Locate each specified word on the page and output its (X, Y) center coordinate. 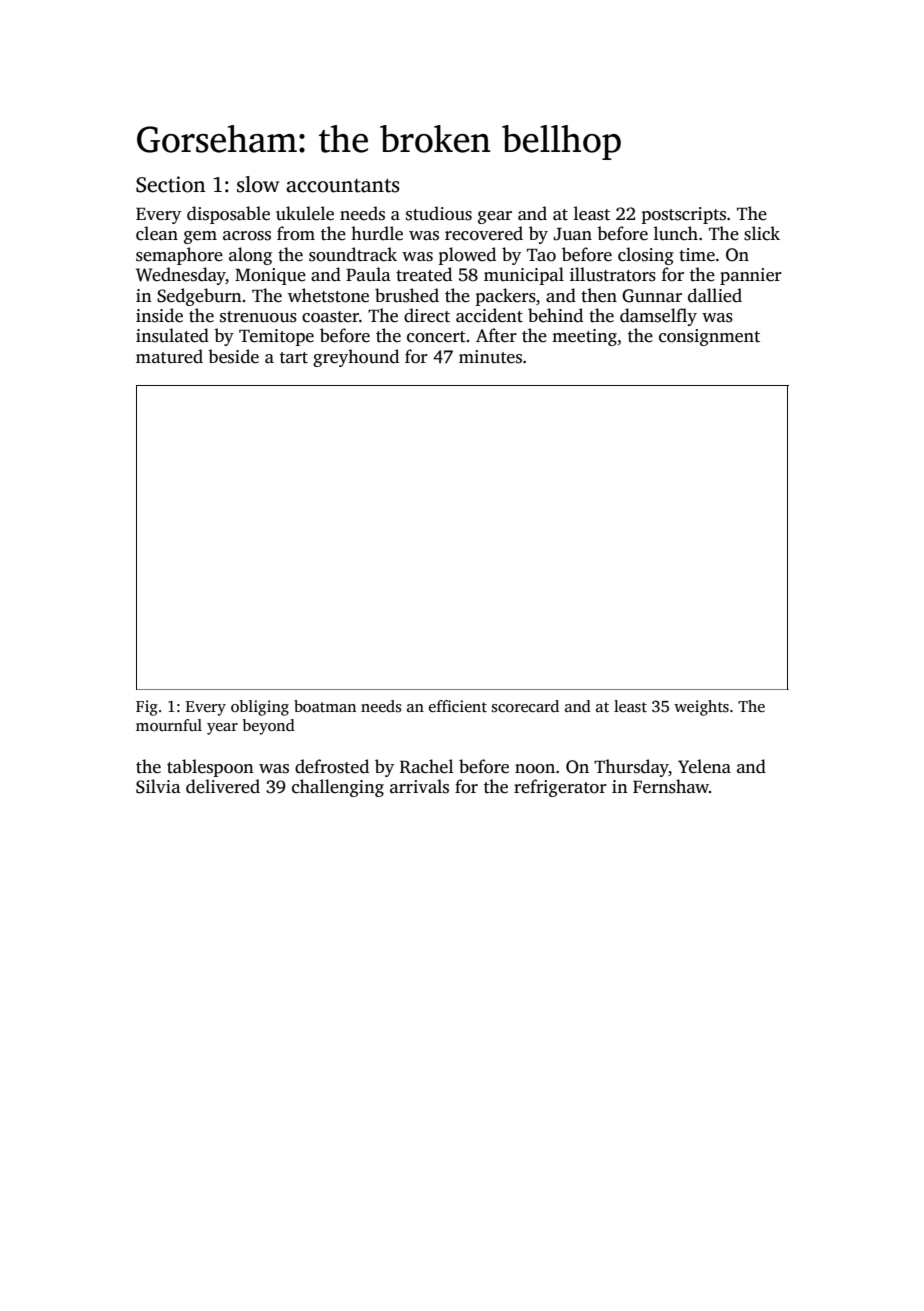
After (496, 335)
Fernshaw (671, 786)
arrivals (419, 786)
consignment (709, 337)
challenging (338, 788)
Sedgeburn (199, 297)
